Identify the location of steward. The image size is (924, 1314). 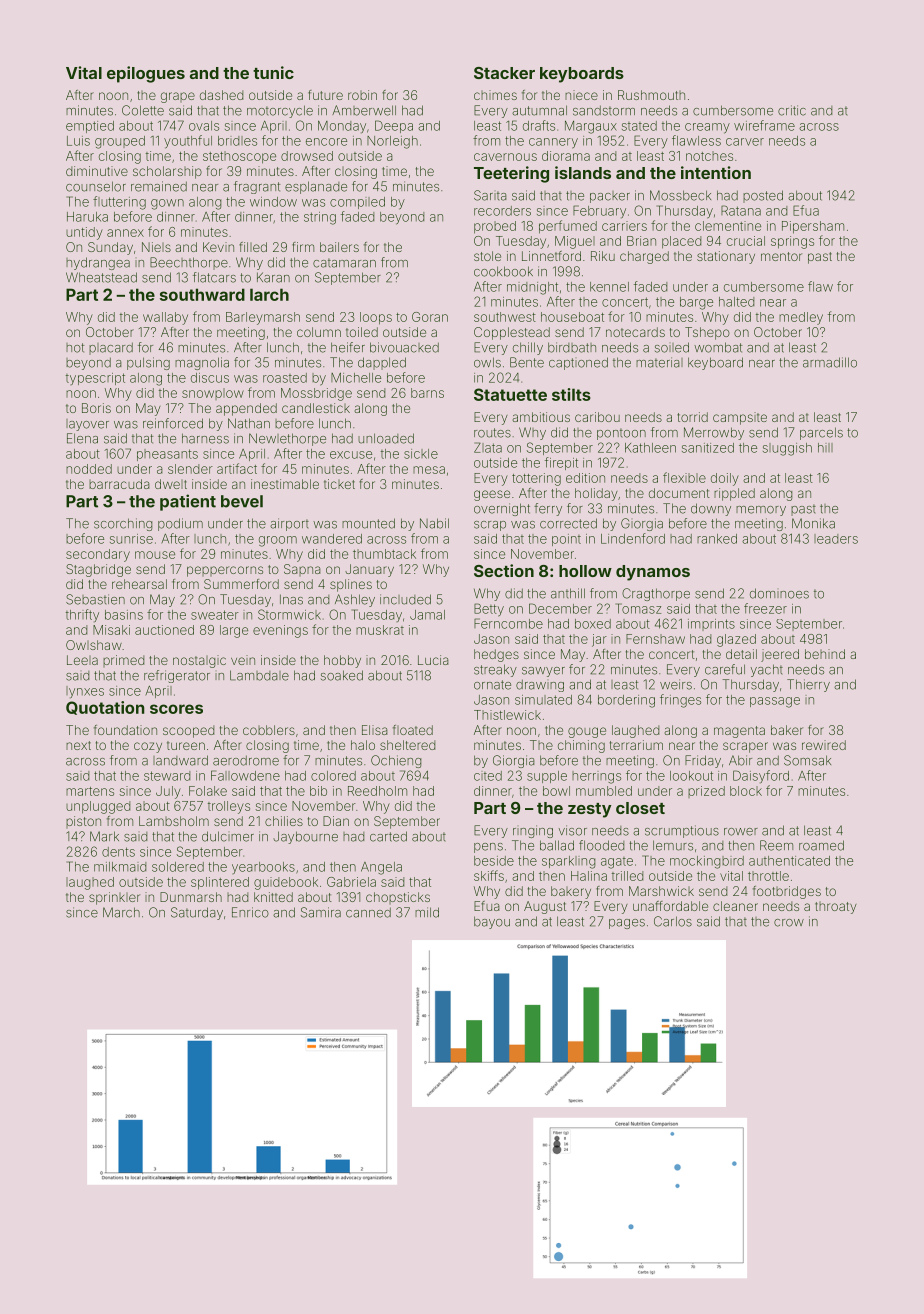
(167, 776).
